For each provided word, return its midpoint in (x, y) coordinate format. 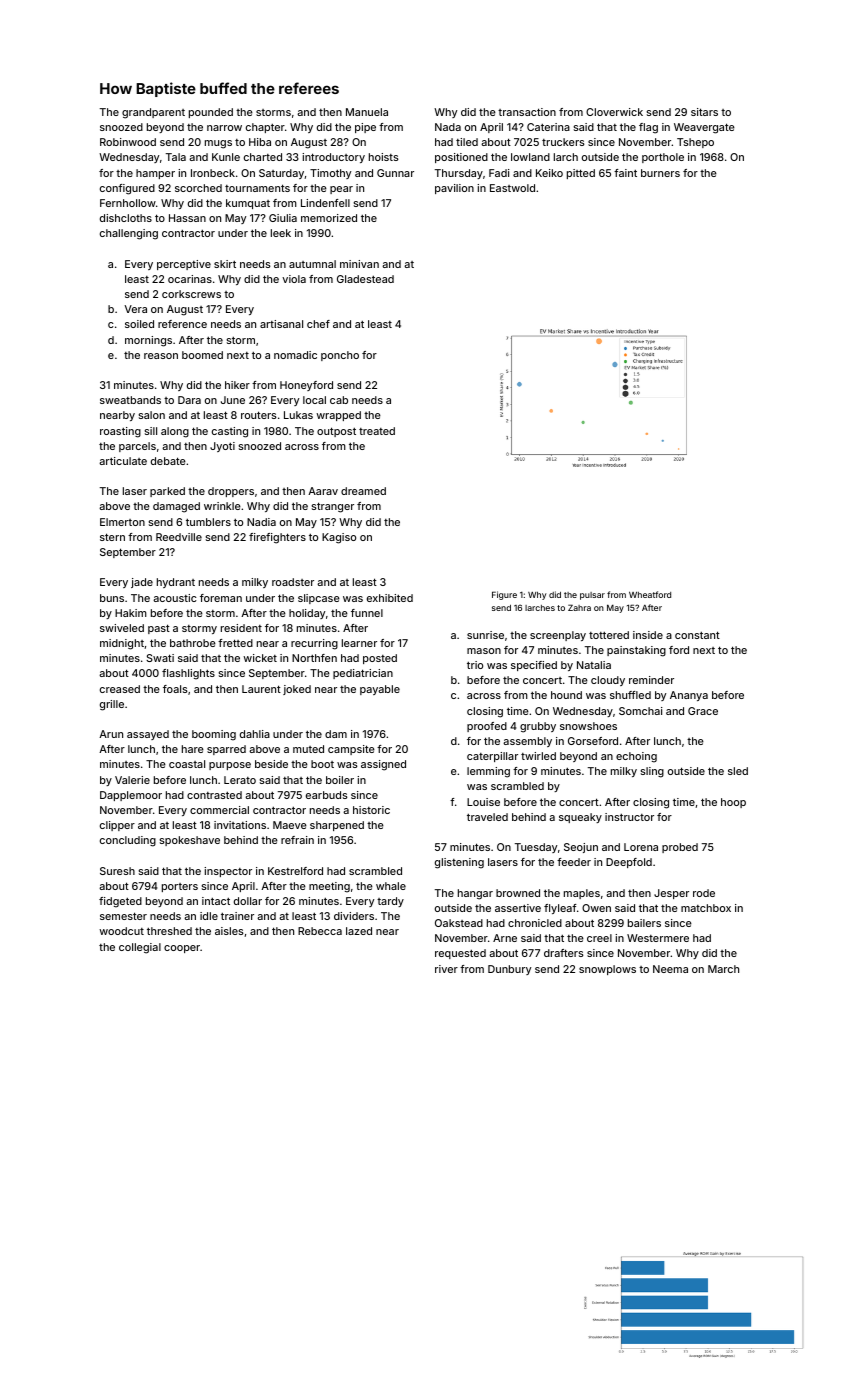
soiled (139, 324)
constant (697, 635)
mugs (218, 144)
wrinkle (222, 506)
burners (660, 173)
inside (648, 635)
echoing (636, 757)
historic (371, 810)
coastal (187, 764)
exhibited (390, 598)
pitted (581, 174)
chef (318, 324)
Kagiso (339, 538)
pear (341, 190)
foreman (221, 598)
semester (123, 916)
